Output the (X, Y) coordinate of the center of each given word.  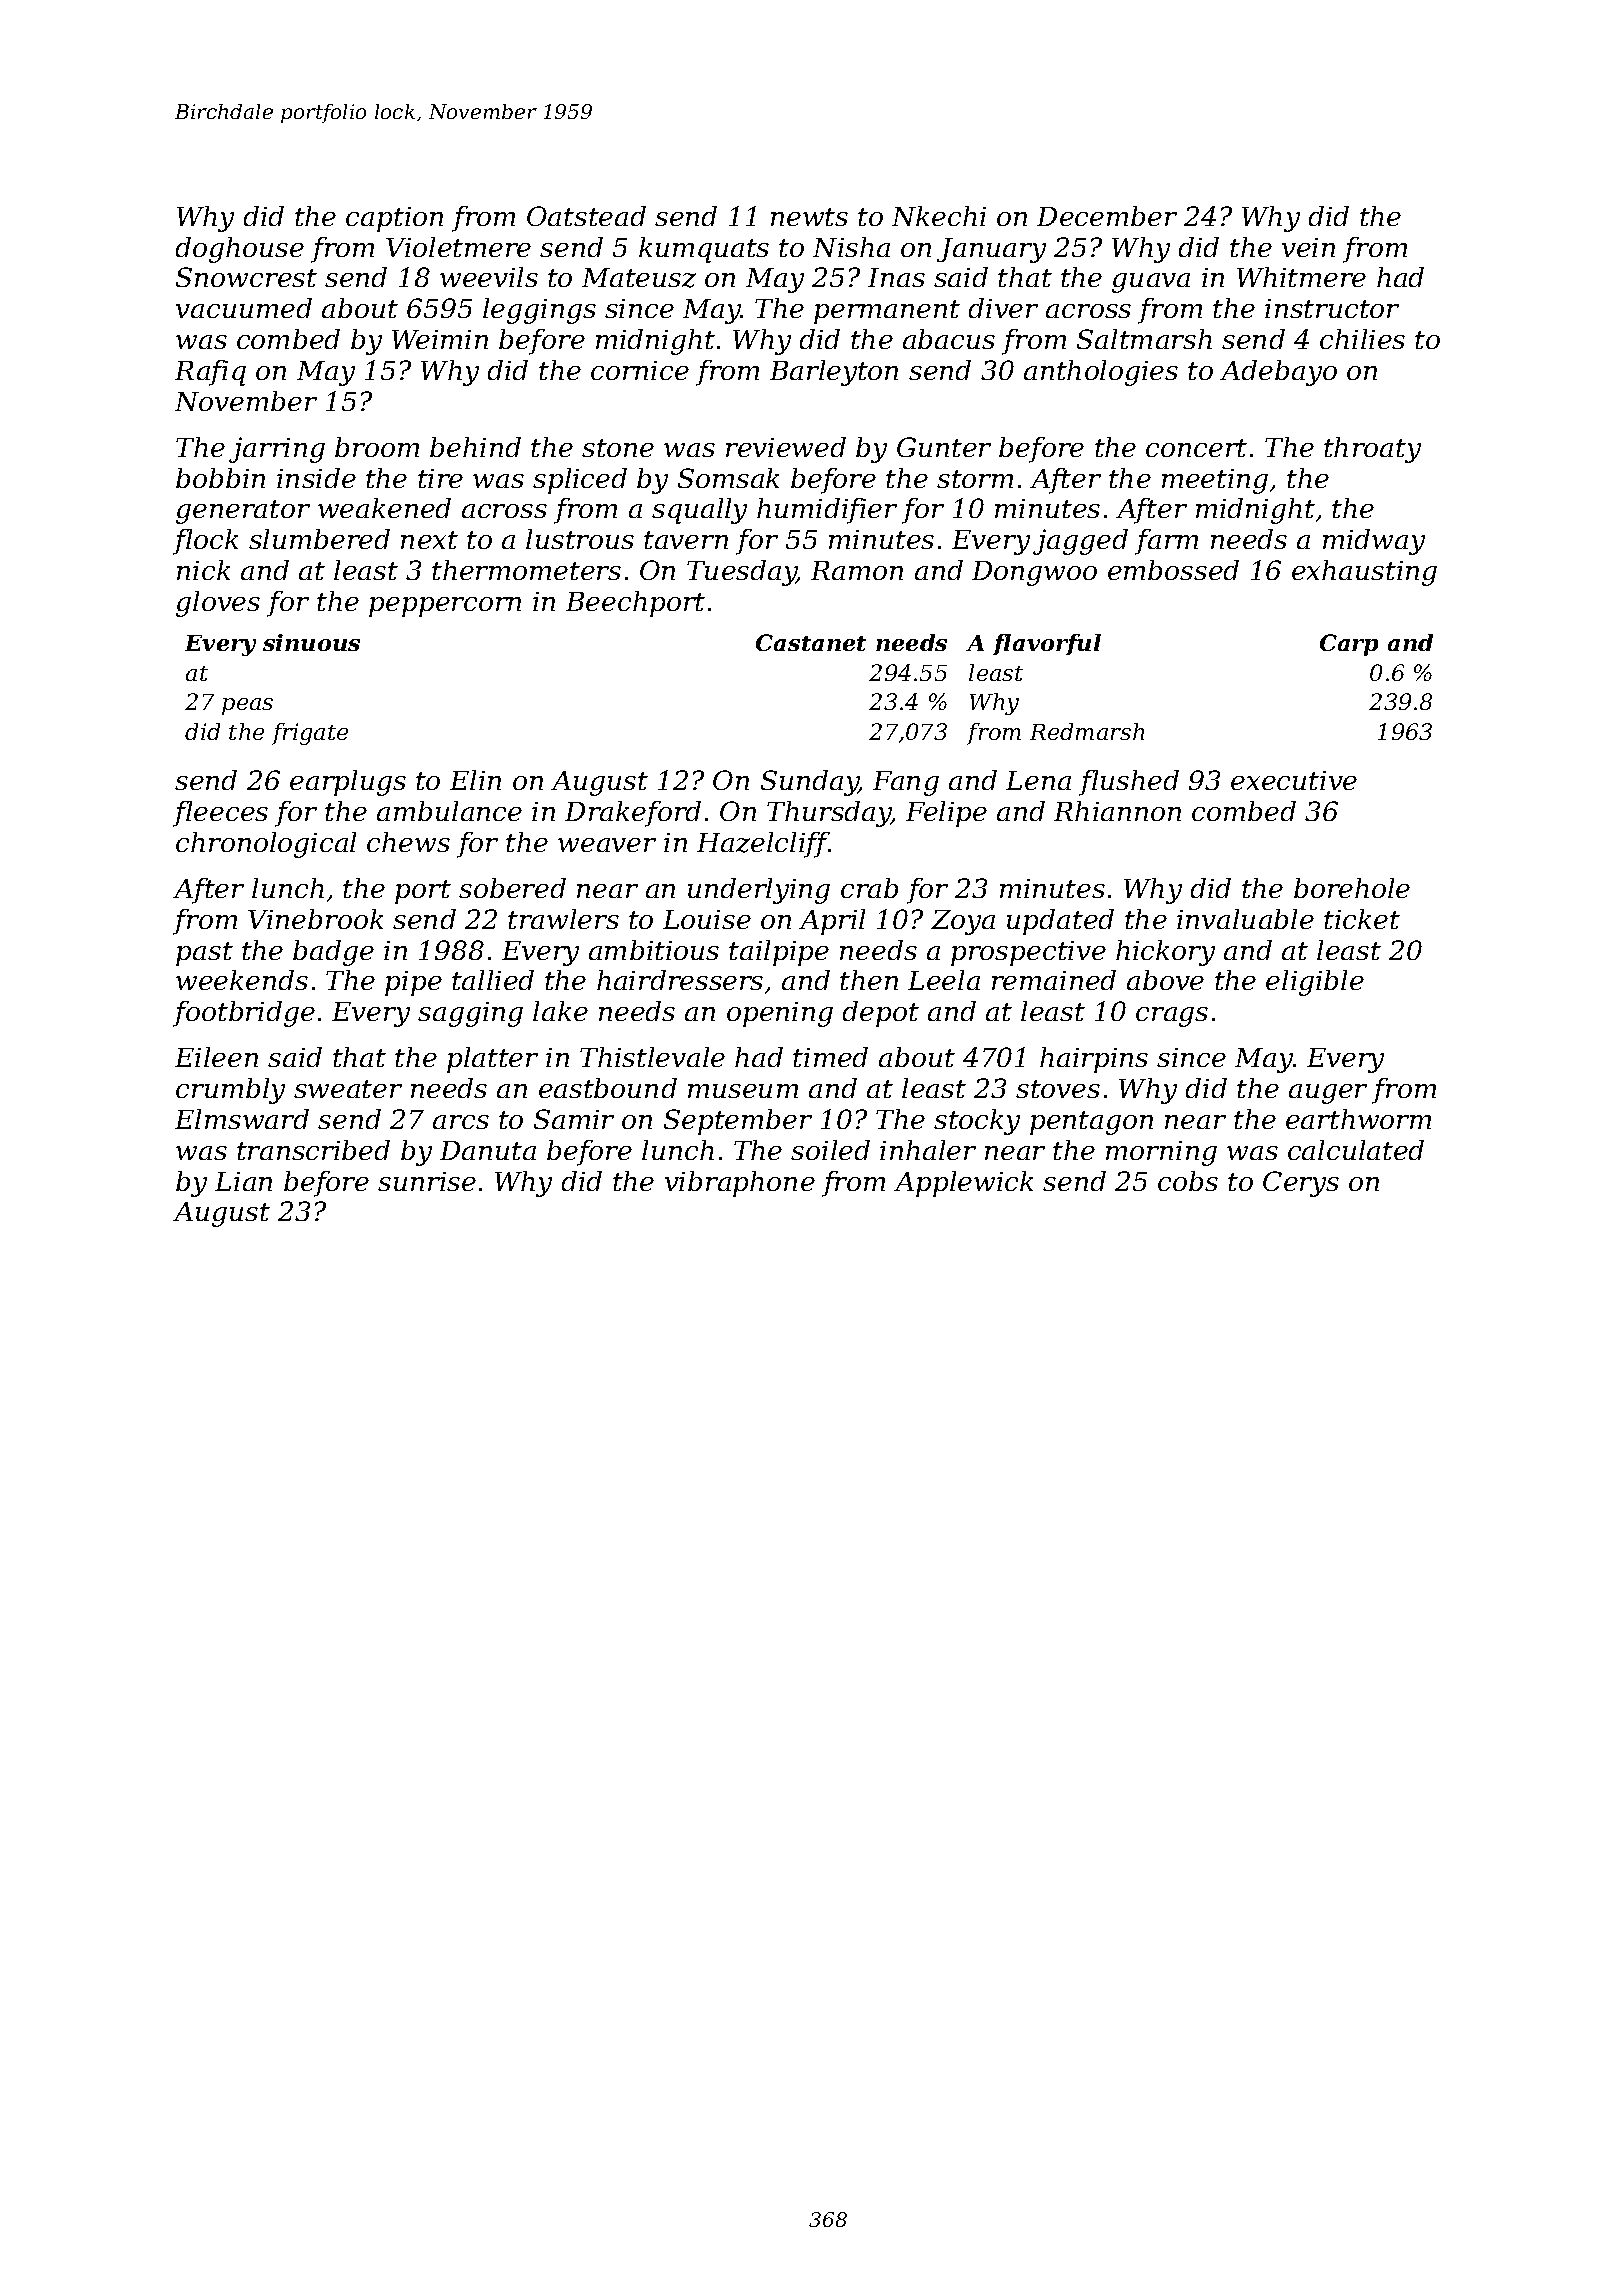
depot (881, 1014)
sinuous (311, 642)
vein (1308, 247)
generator (243, 512)
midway (1374, 542)
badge (333, 953)
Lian (243, 1181)
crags (1172, 1017)
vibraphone (740, 1184)
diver (1003, 308)
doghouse (240, 250)
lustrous (580, 539)
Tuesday (742, 573)
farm (1166, 542)
